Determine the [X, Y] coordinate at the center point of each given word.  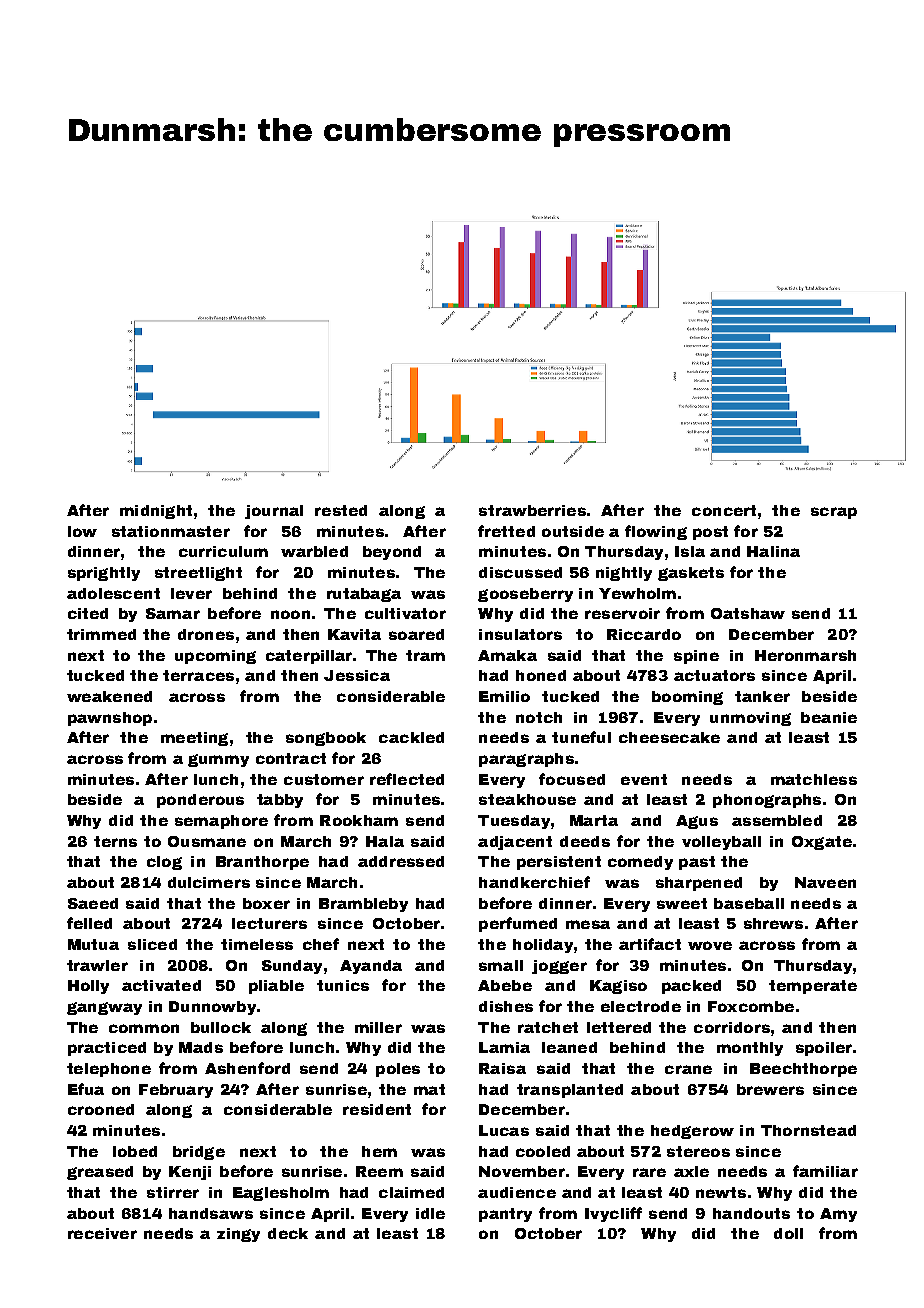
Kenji [190, 1173]
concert [724, 510]
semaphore [221, 822]
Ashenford [247, 1068]
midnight [156, 512]
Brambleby [363, 905]
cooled [543, 1151]
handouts [751, 1213]
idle [430, 1213]
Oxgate [822, 843]
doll [788, 1233]
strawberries [532, 510]
